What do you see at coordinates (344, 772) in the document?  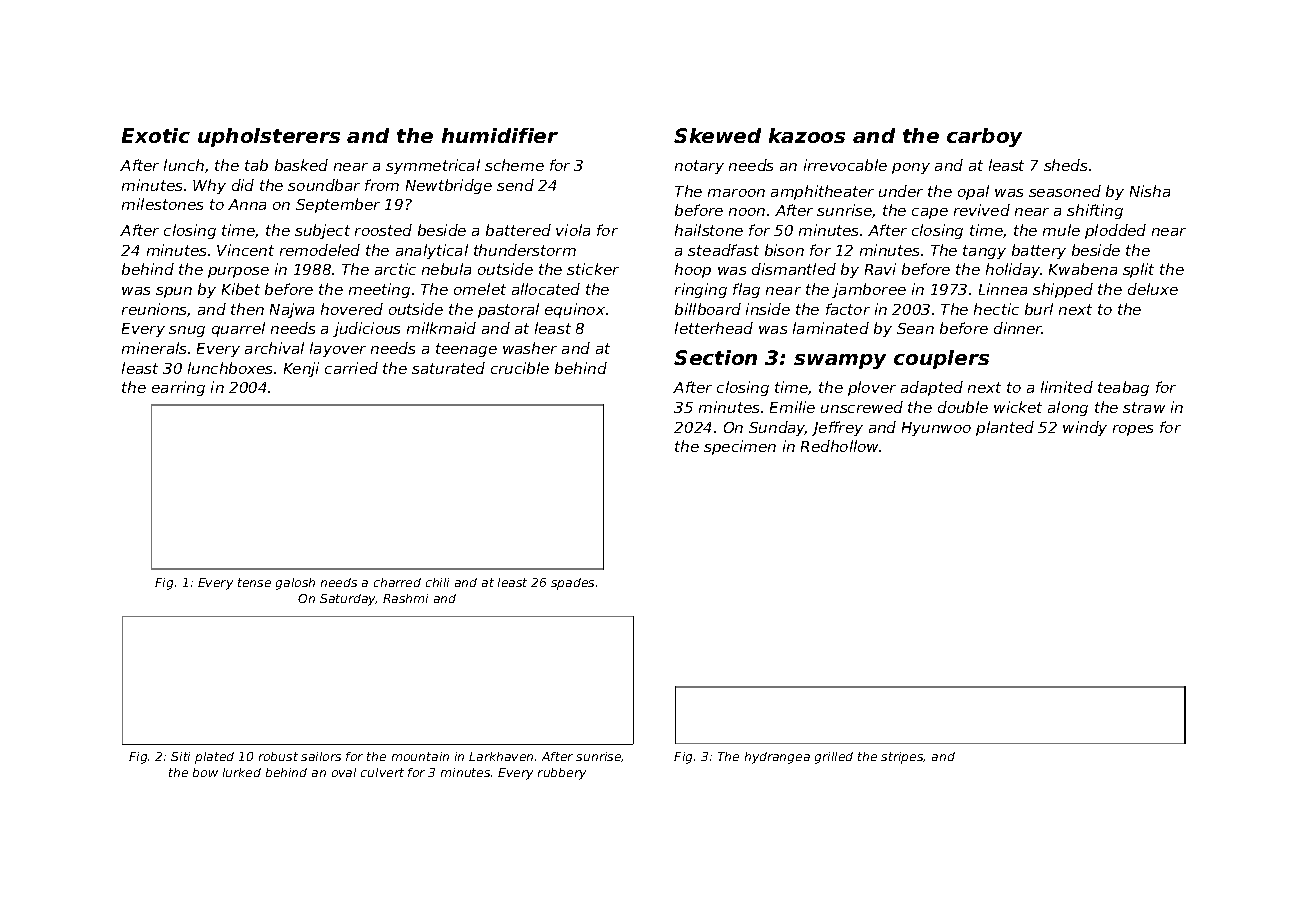 I see `oval` at bounding box center [344, 772].
